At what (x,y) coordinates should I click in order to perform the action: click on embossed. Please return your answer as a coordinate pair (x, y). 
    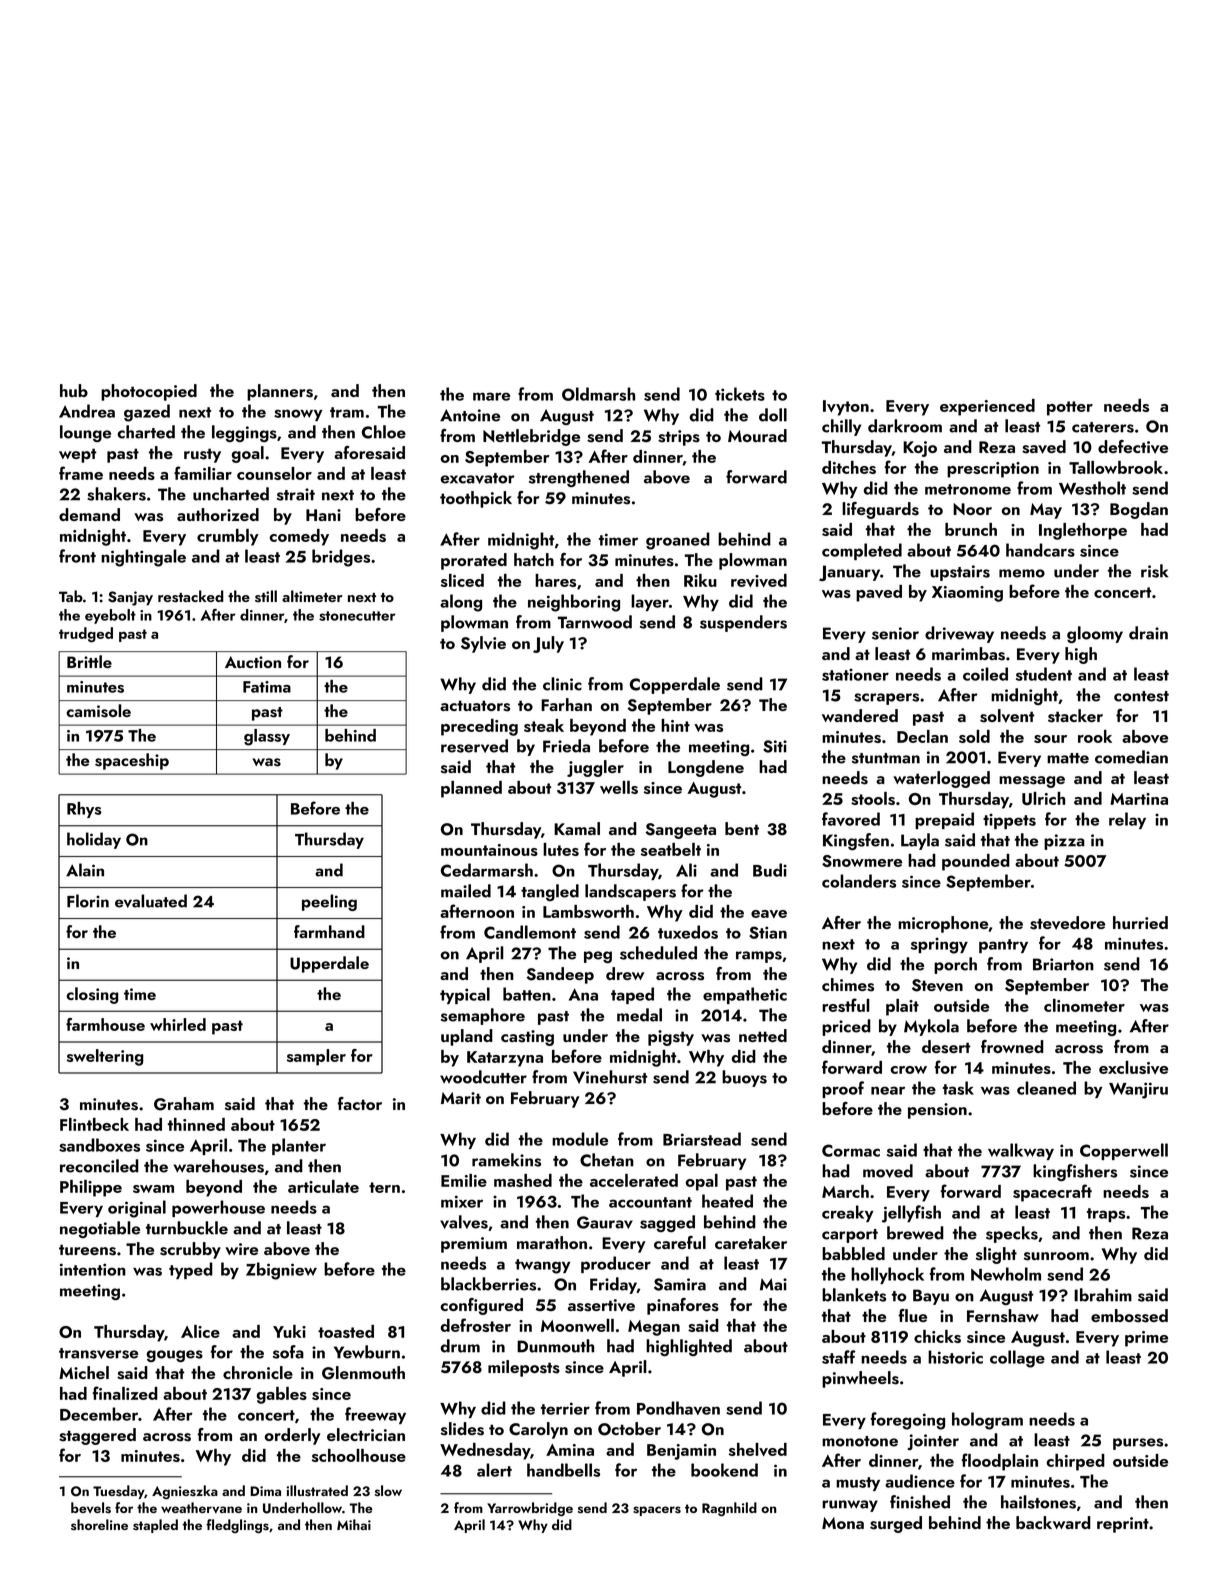
    Looking at the image, I should click on (1129, 1316).
